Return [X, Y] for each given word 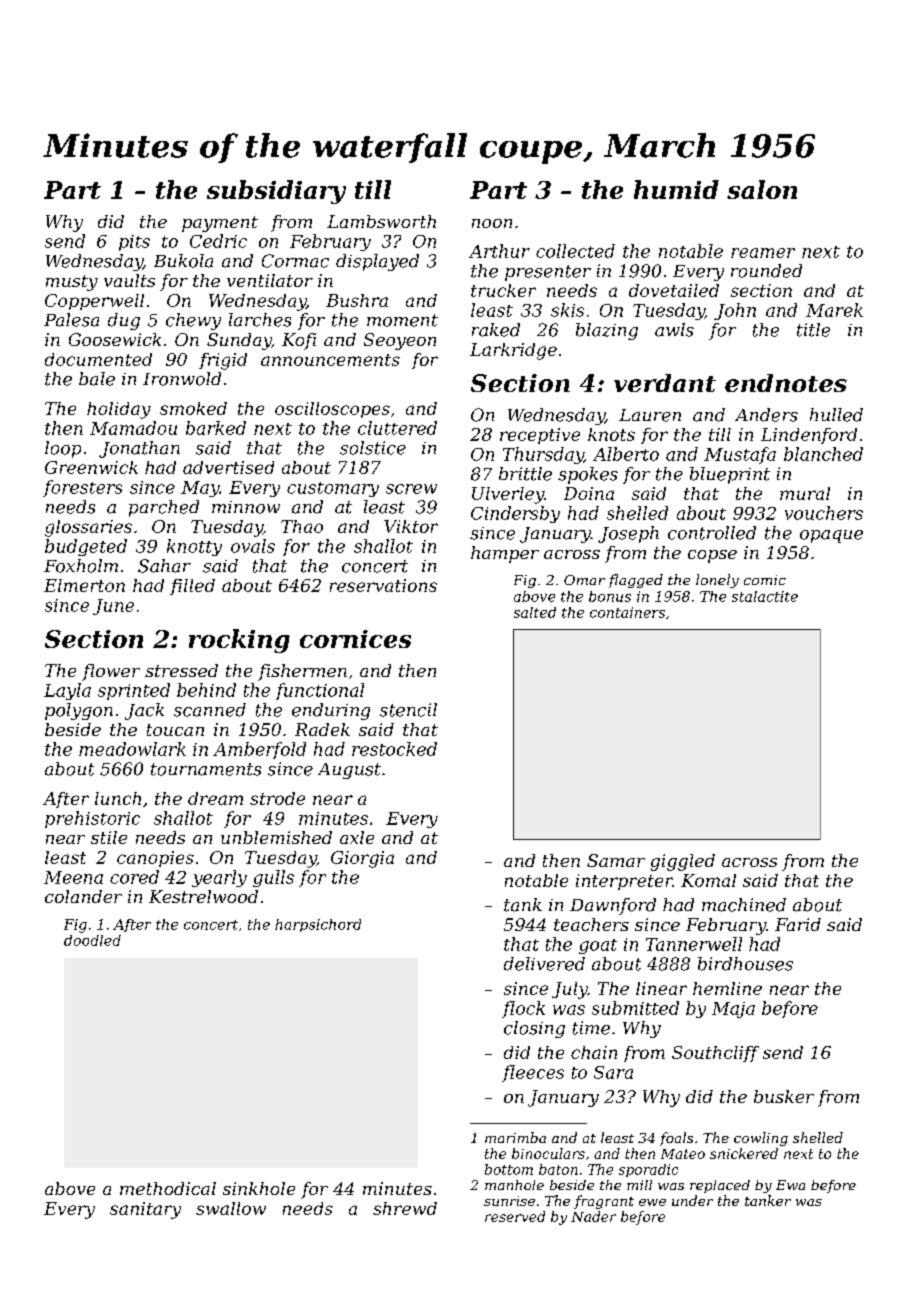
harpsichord [318, 925]
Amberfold [259, 750]
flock [523, 1009]
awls [674, 330]
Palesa [71, 320]
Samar [616, 860]
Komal [708, 880]
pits [134, 243]
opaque [831, 536]
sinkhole [259, 1188]
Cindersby [515, 514]
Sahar [164, 566]
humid [676, 189]
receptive [540, 436]
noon [492, 223]
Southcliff [715, 1054]
